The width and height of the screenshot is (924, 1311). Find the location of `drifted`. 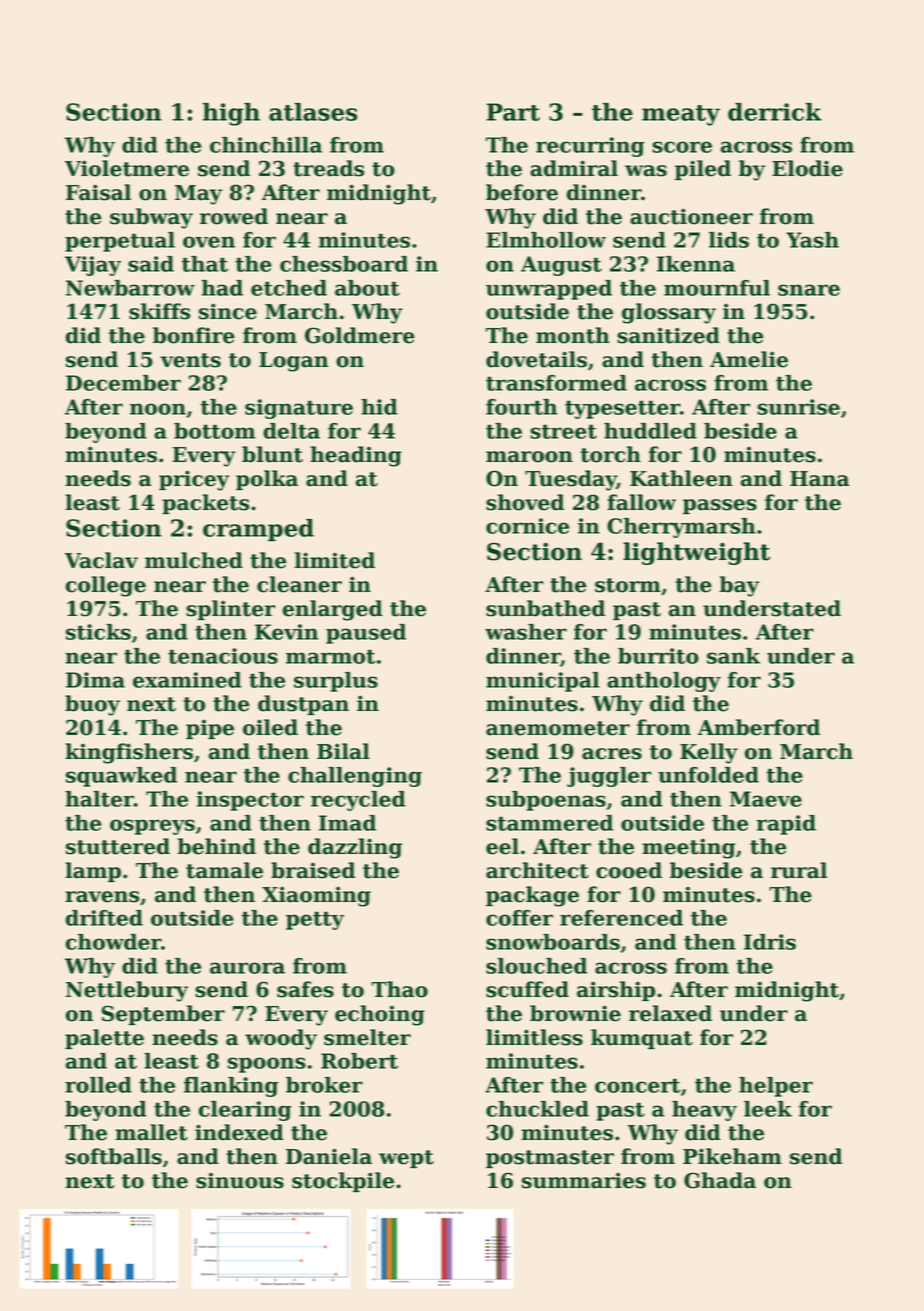

drifted is located at coordinates (104, 918).
